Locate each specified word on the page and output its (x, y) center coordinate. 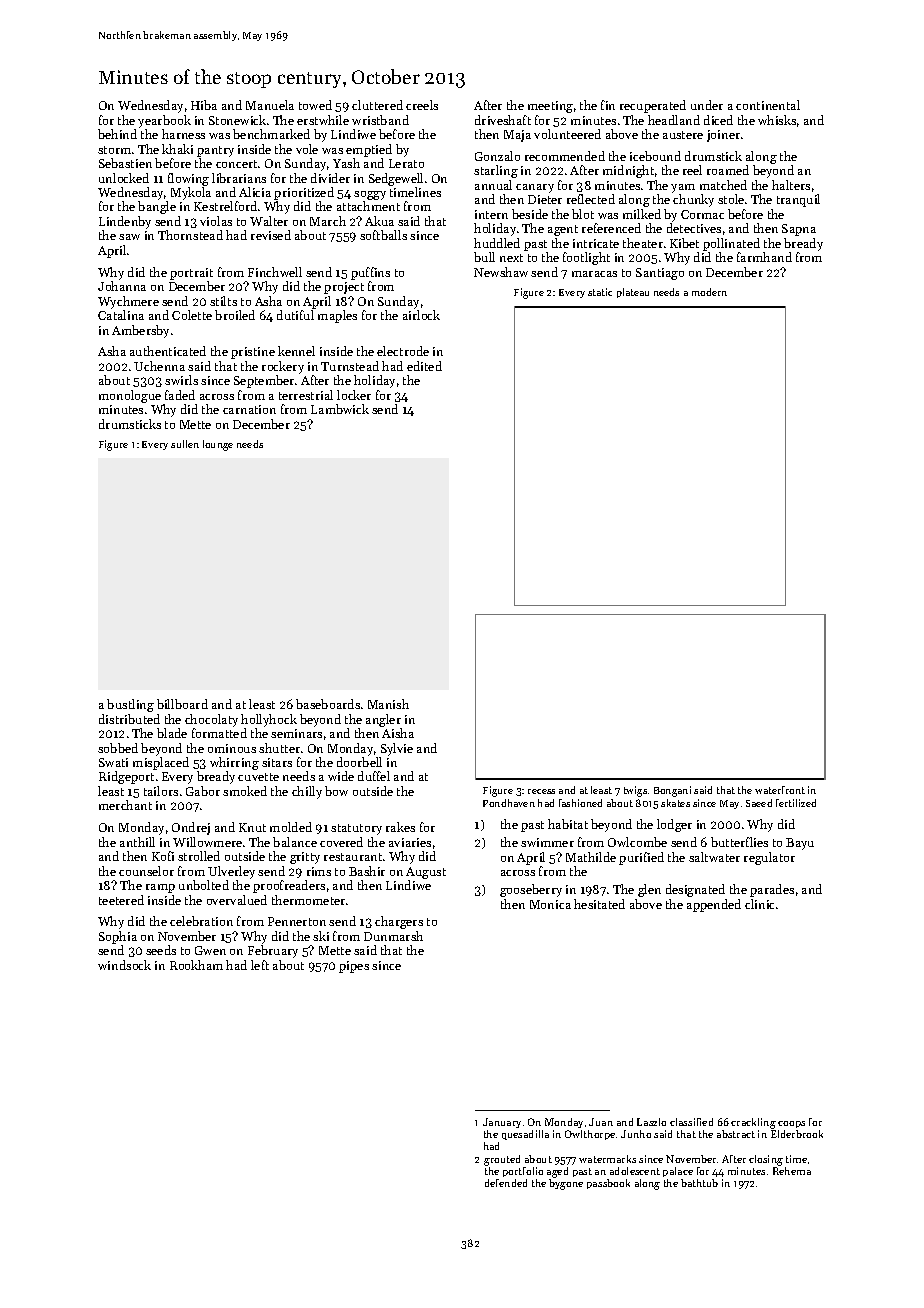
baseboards (328, 704)
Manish (388, 704)
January (502, 1123)
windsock (124, 965)
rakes (400, 827)
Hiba (204, 105)
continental (768, 105)
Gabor (203, 791)
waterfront (780, 790)
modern (709, 292)
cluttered (377, 105)
